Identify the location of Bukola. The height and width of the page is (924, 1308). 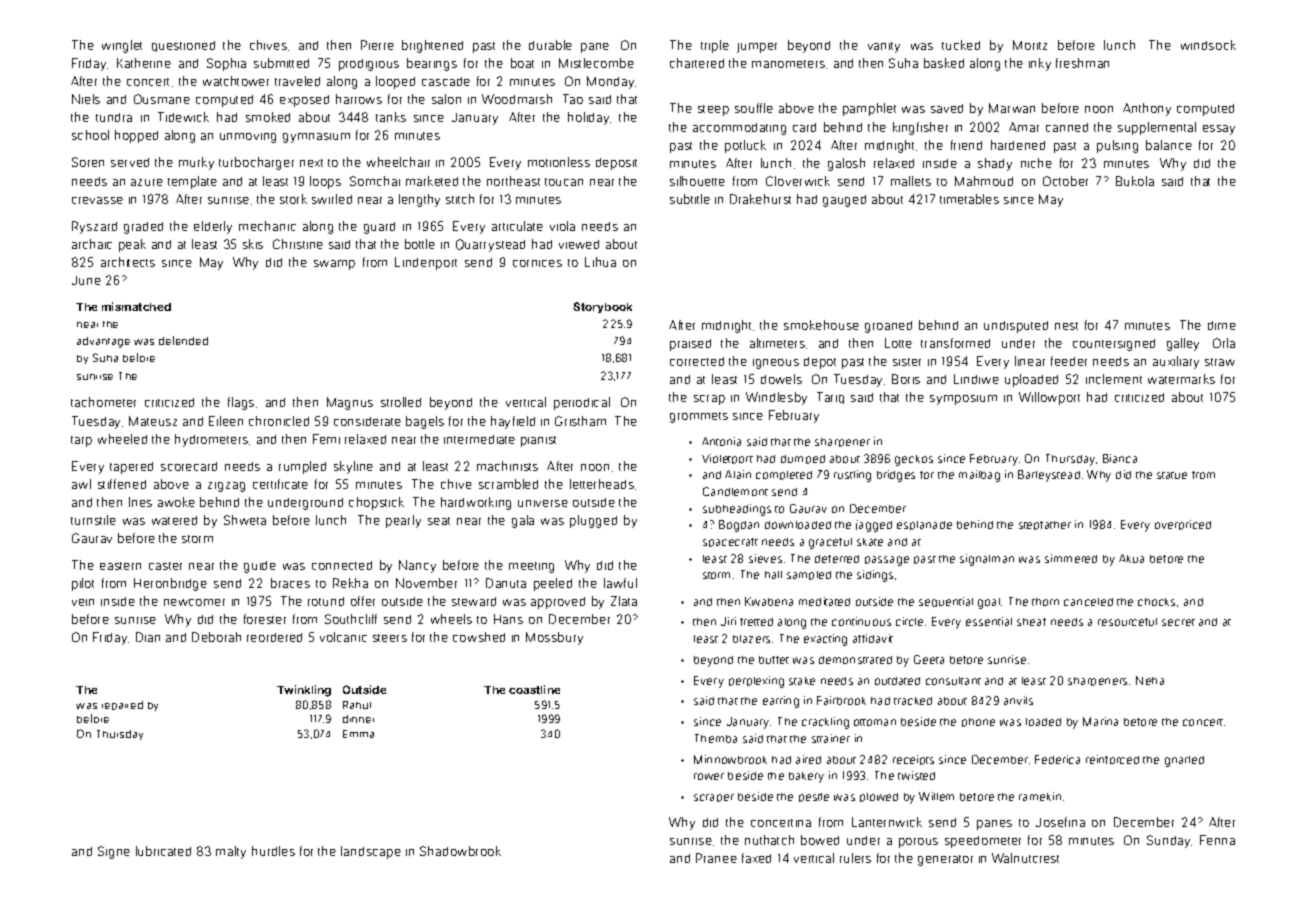
(1135, 181).
